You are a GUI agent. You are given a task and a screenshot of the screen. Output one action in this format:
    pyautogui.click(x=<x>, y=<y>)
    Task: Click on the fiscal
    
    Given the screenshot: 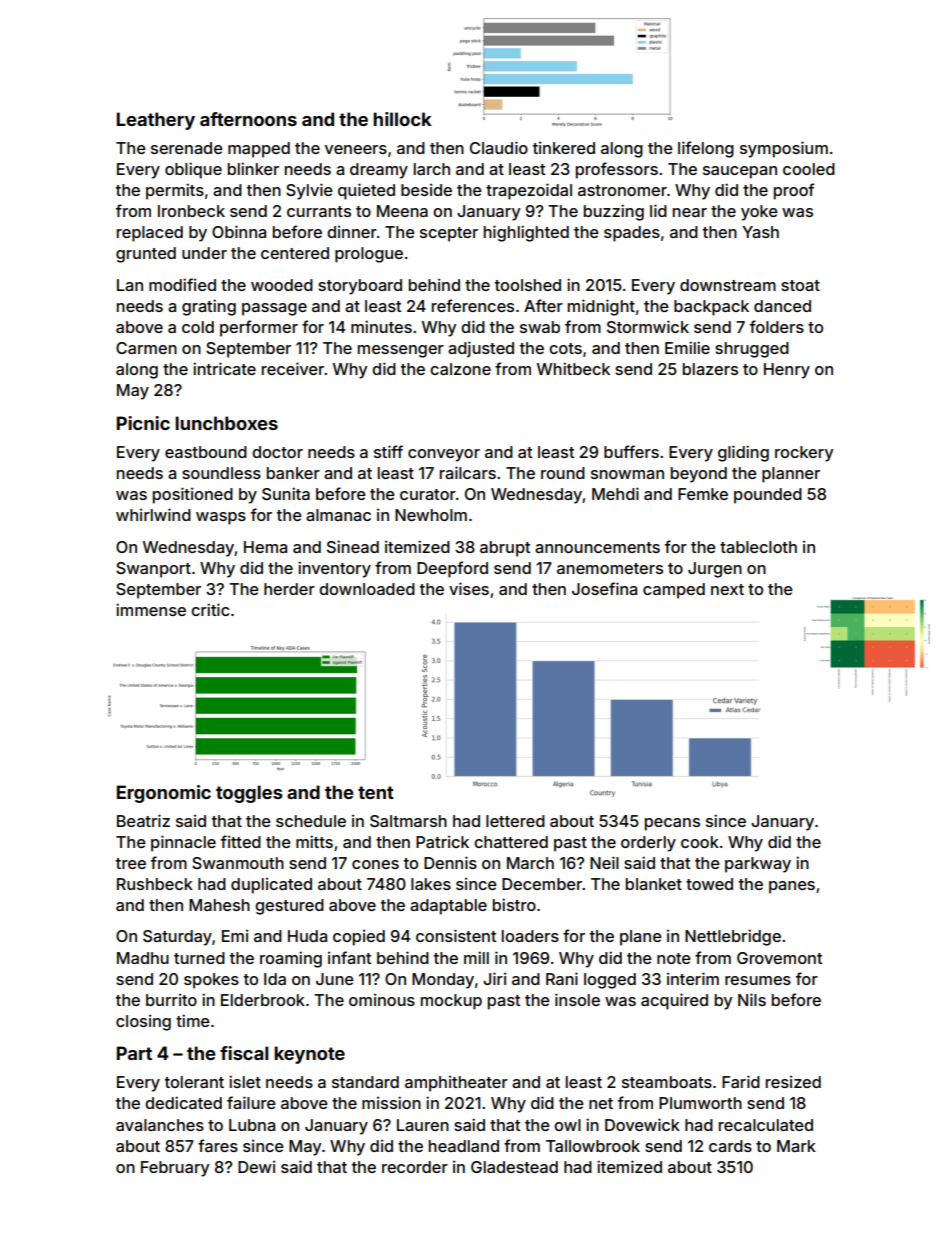 What is the action you would take?
    pyautogui.click(x=244, y=1053)
